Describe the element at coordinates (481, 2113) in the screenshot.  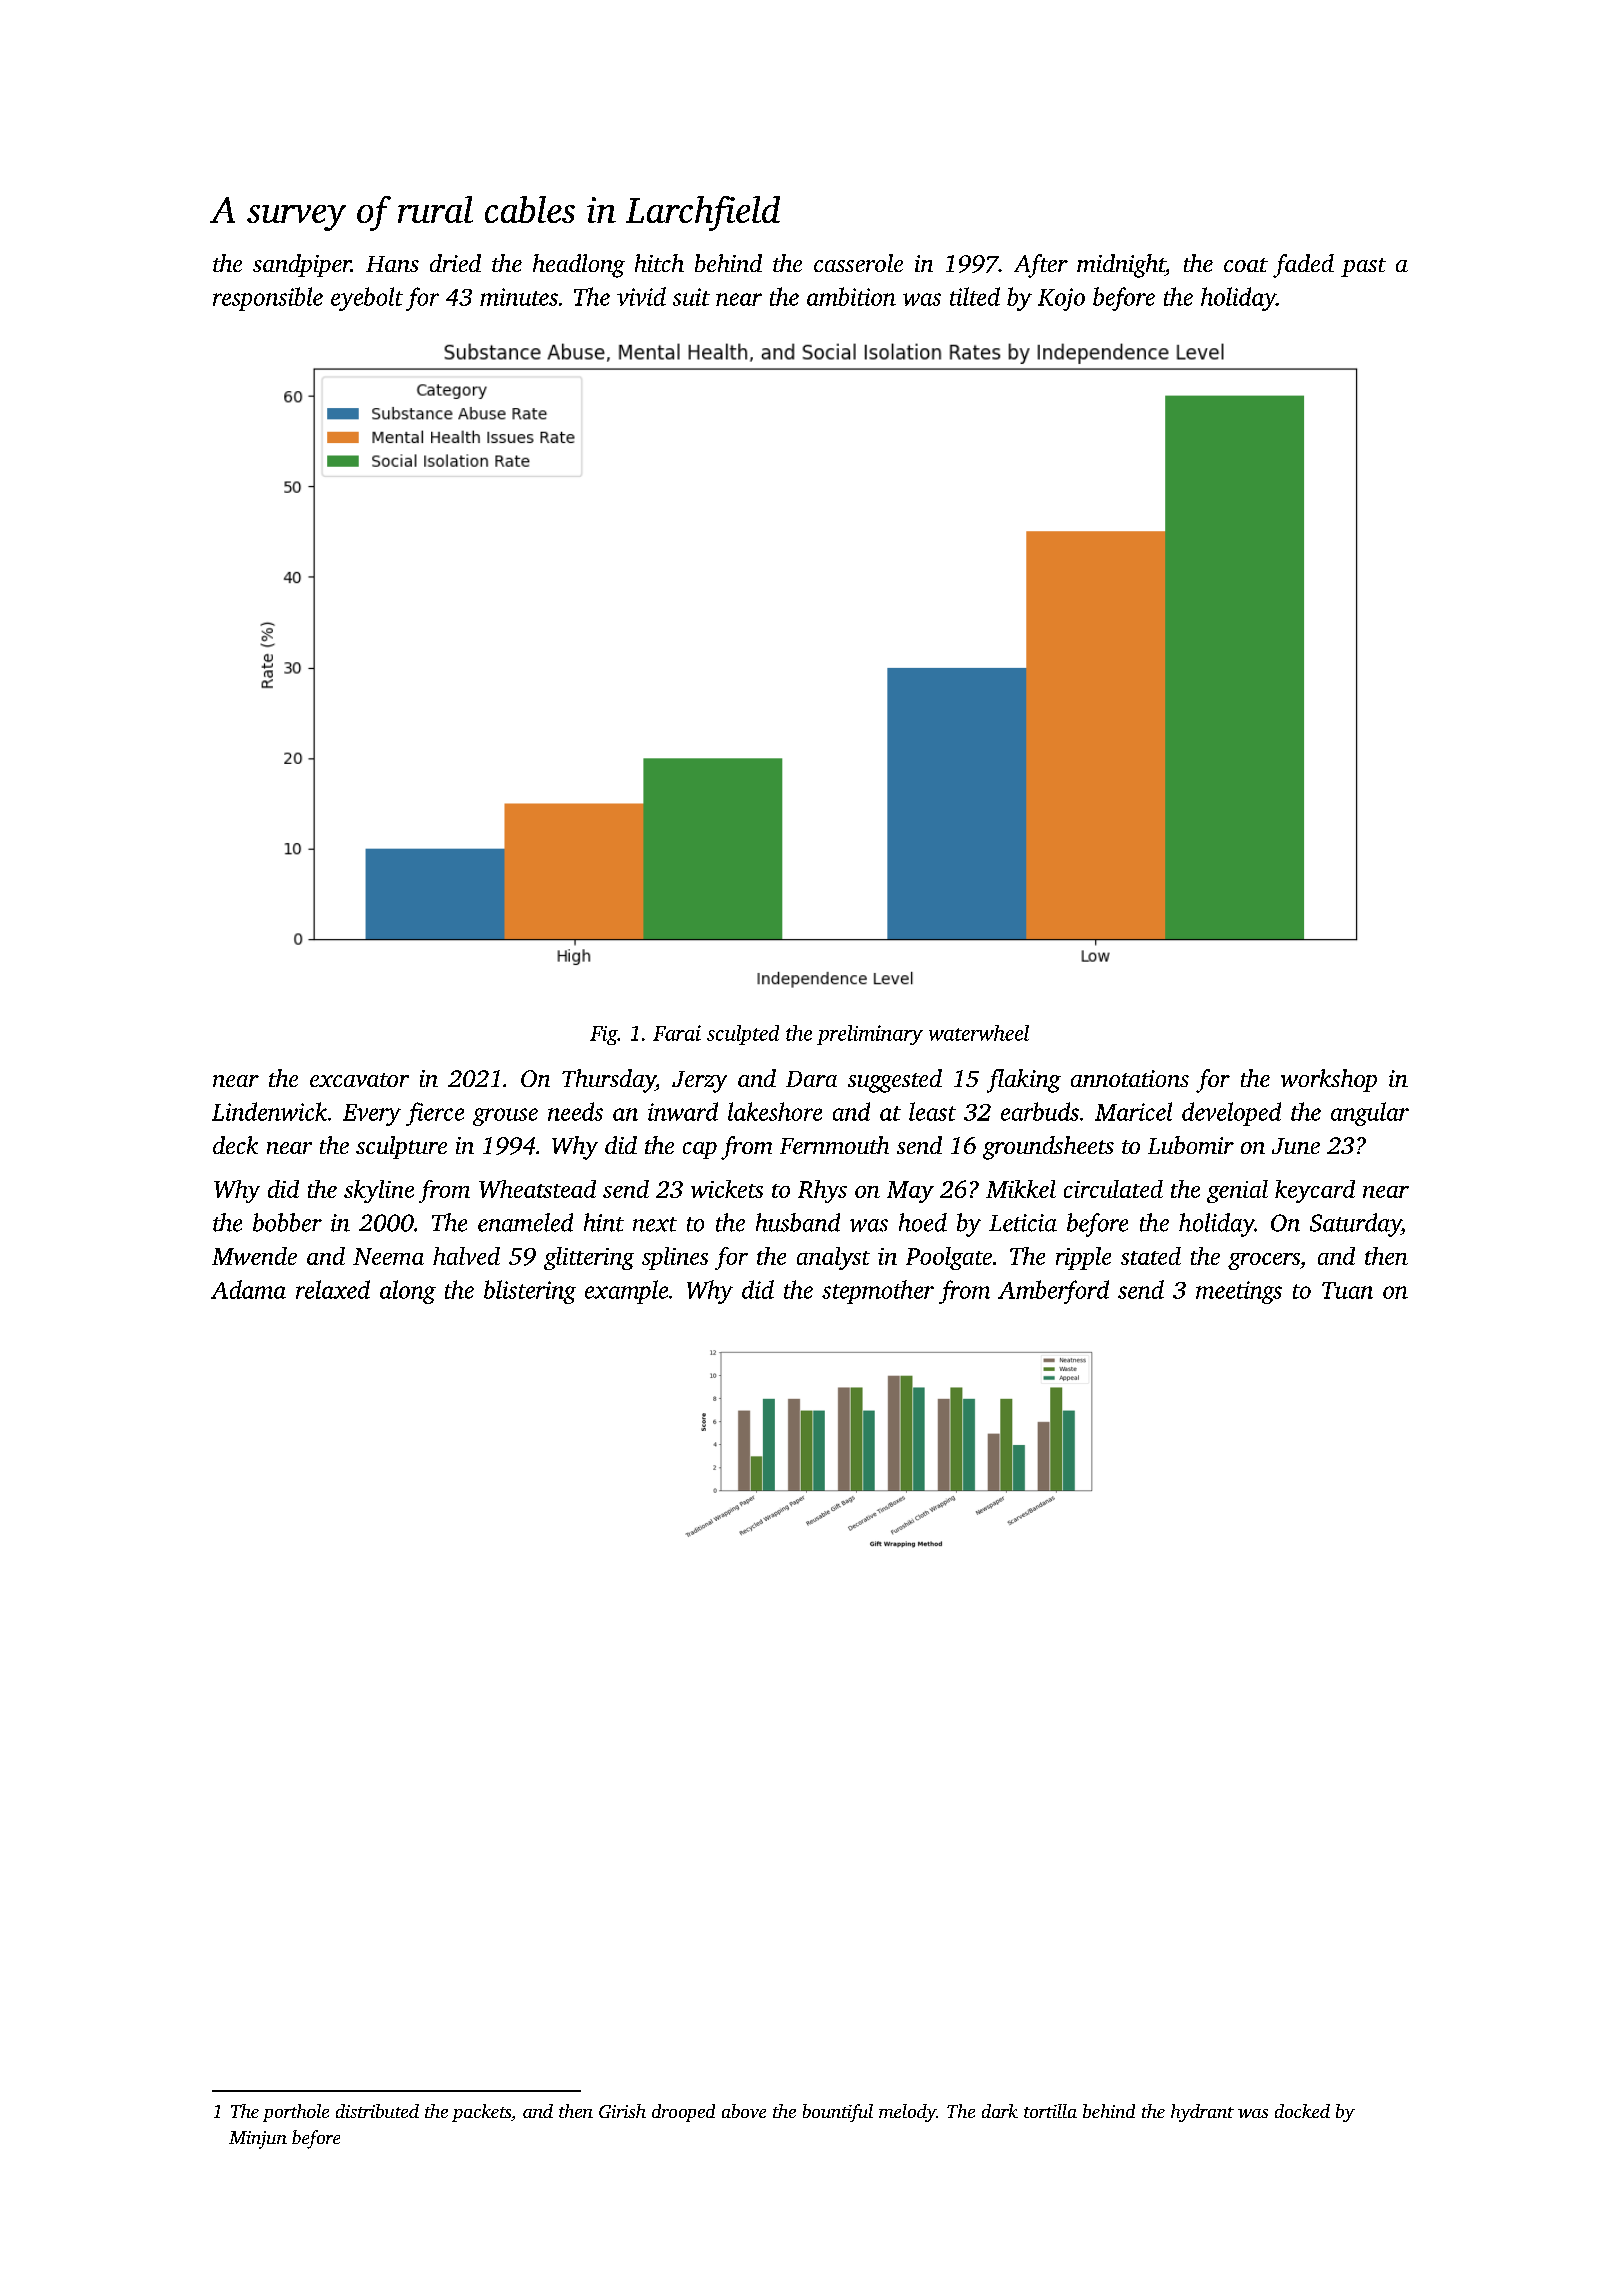
I see `packets` at that location.
